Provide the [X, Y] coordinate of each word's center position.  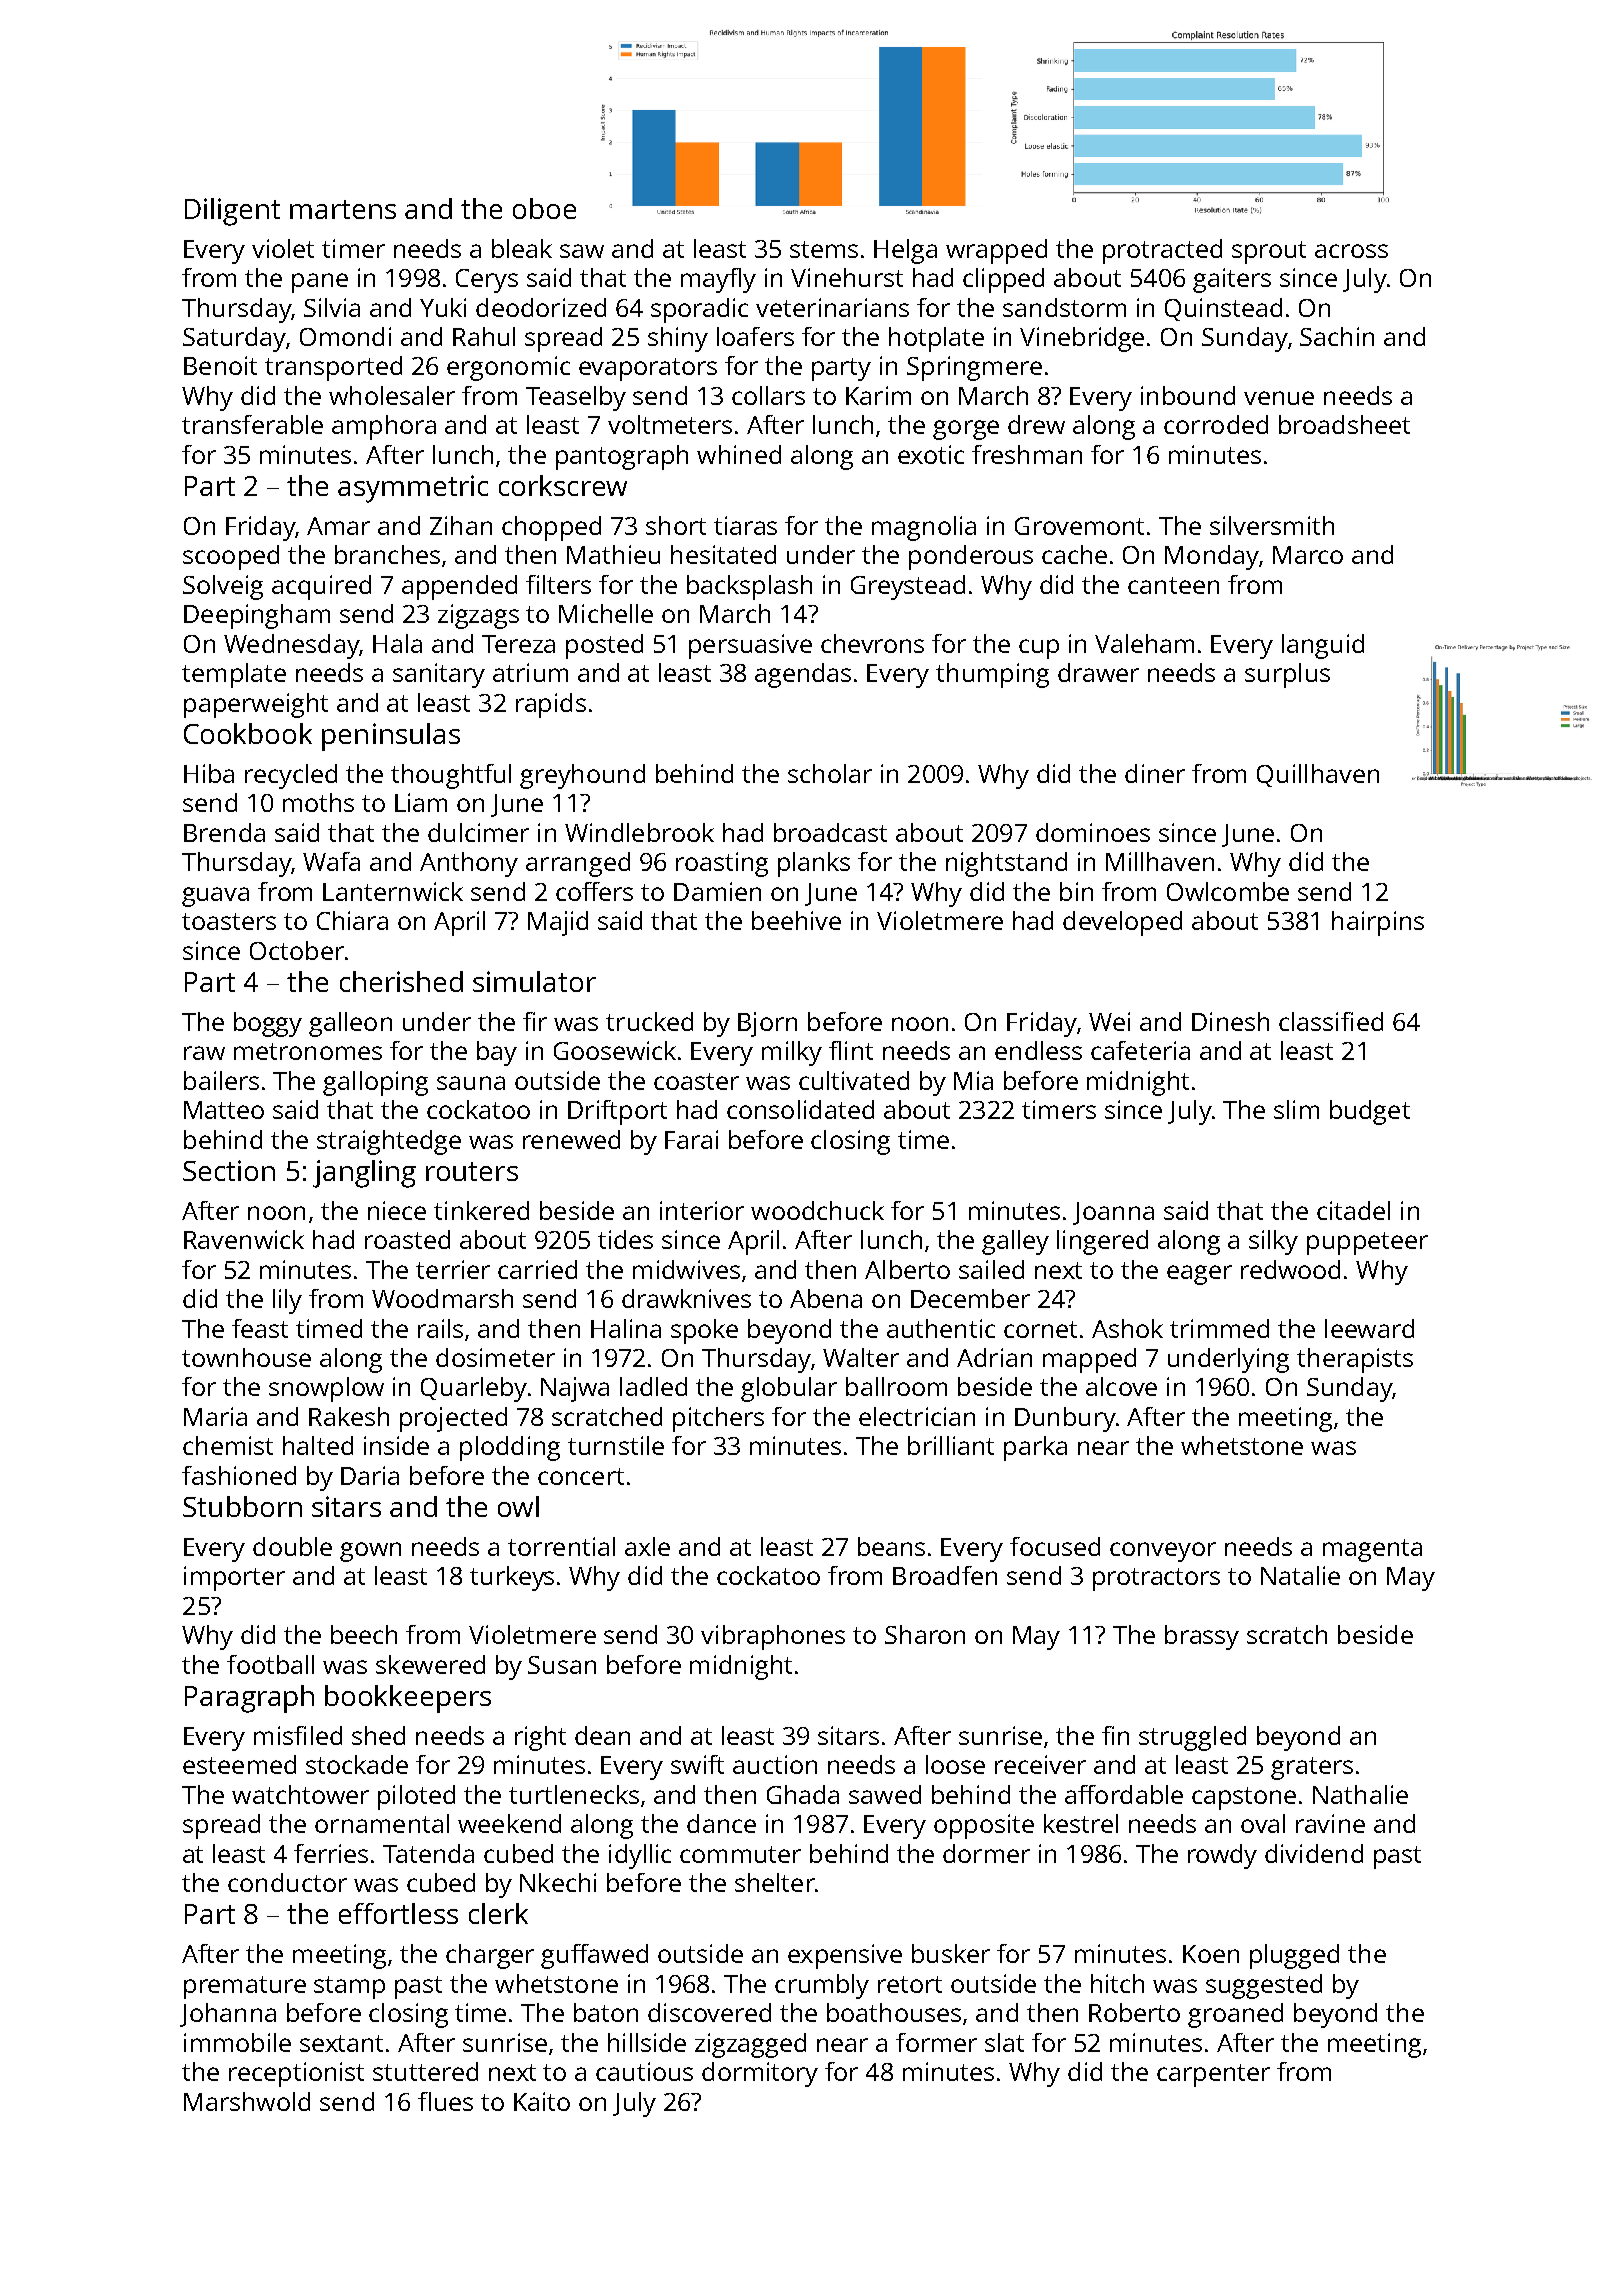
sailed [991, 1269]
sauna [471, 1083]
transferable [252, 424]
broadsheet [1344, 424]
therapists [1355, 1360]
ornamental [382, 1823]
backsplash [749, 587]
